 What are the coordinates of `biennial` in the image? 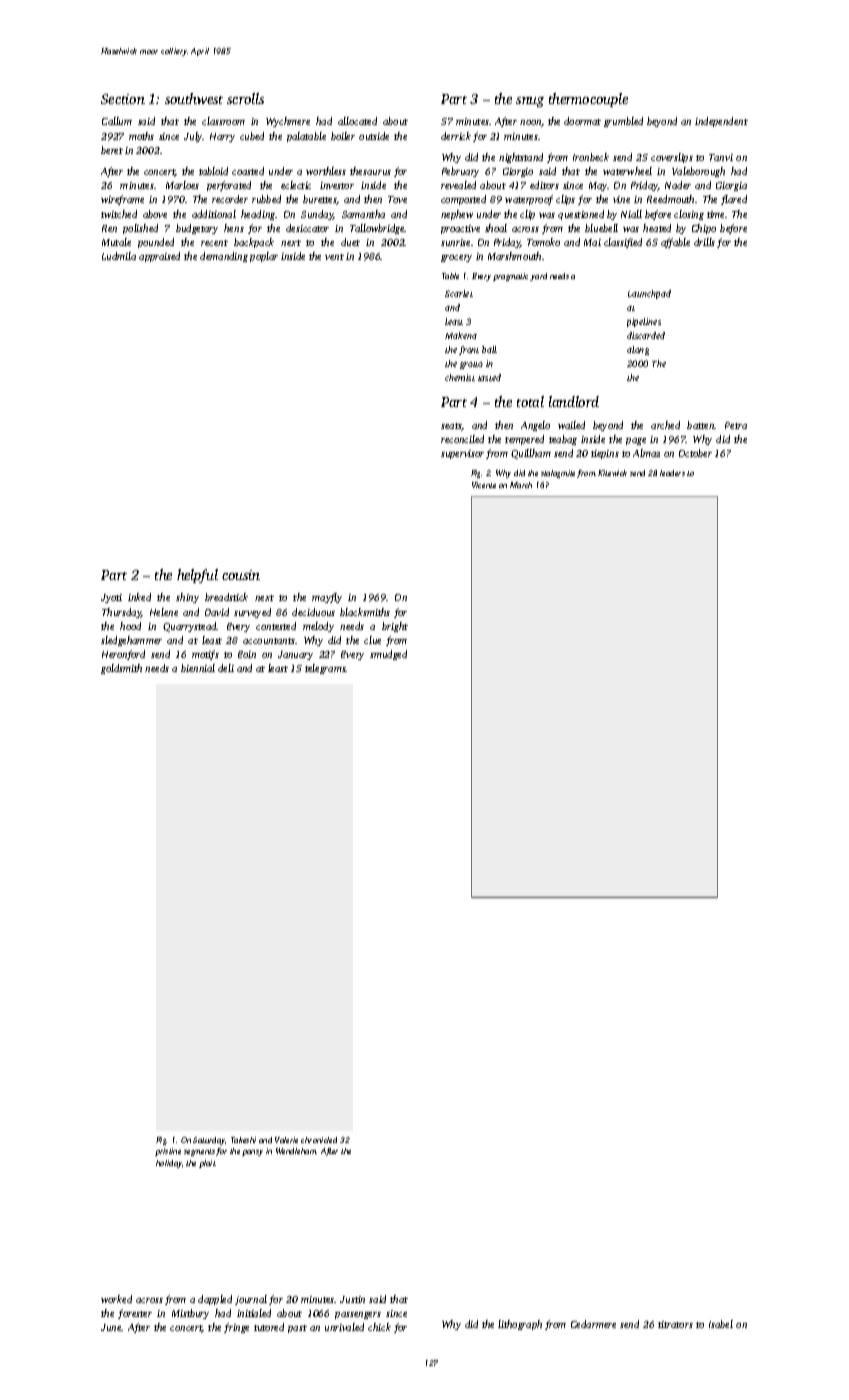 It's located at (198, 668).
